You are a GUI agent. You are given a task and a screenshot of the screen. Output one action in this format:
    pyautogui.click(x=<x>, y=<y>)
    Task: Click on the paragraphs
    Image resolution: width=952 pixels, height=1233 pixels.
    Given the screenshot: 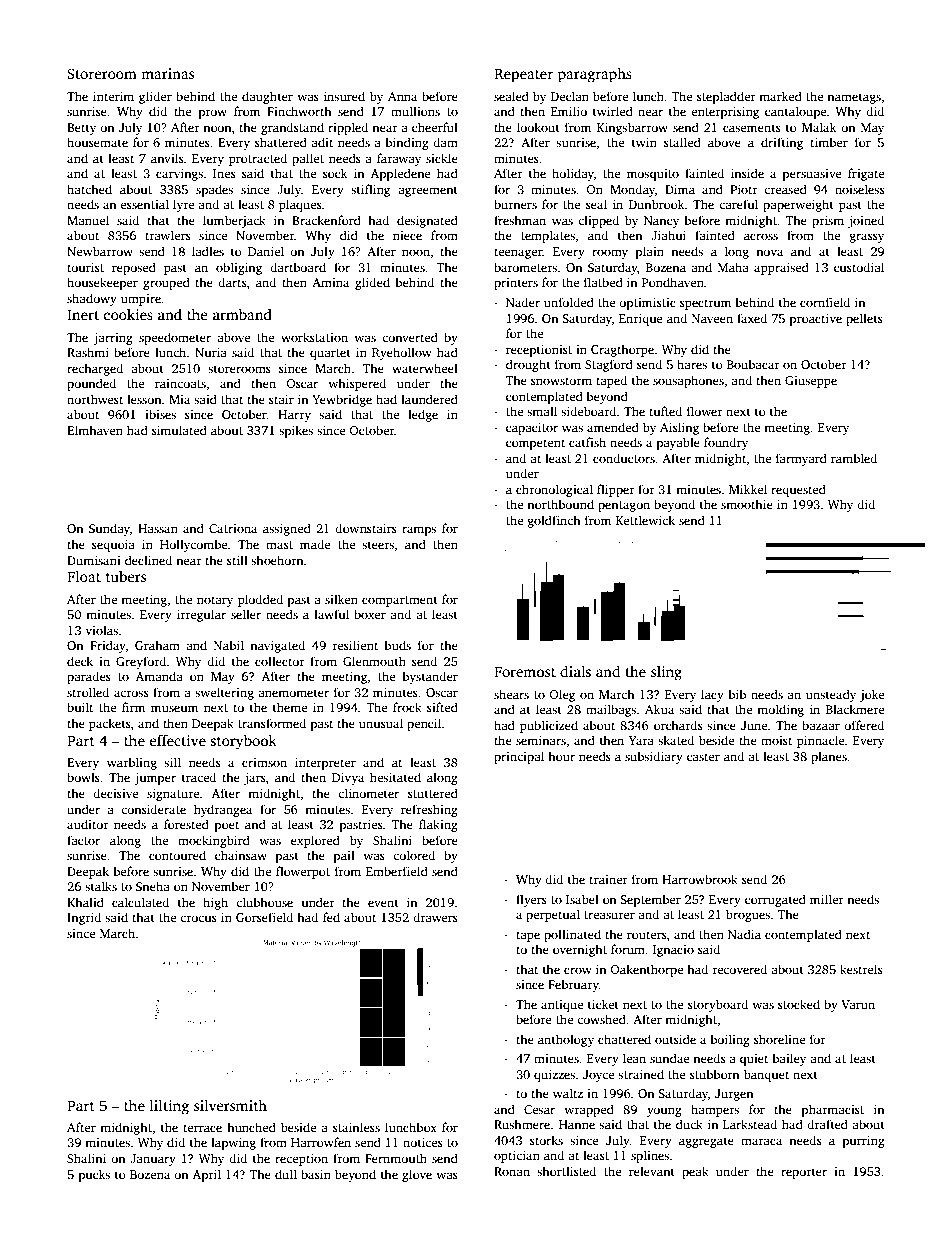 What is the action you would take?
    pyautogui.click(x=595, y=75)
